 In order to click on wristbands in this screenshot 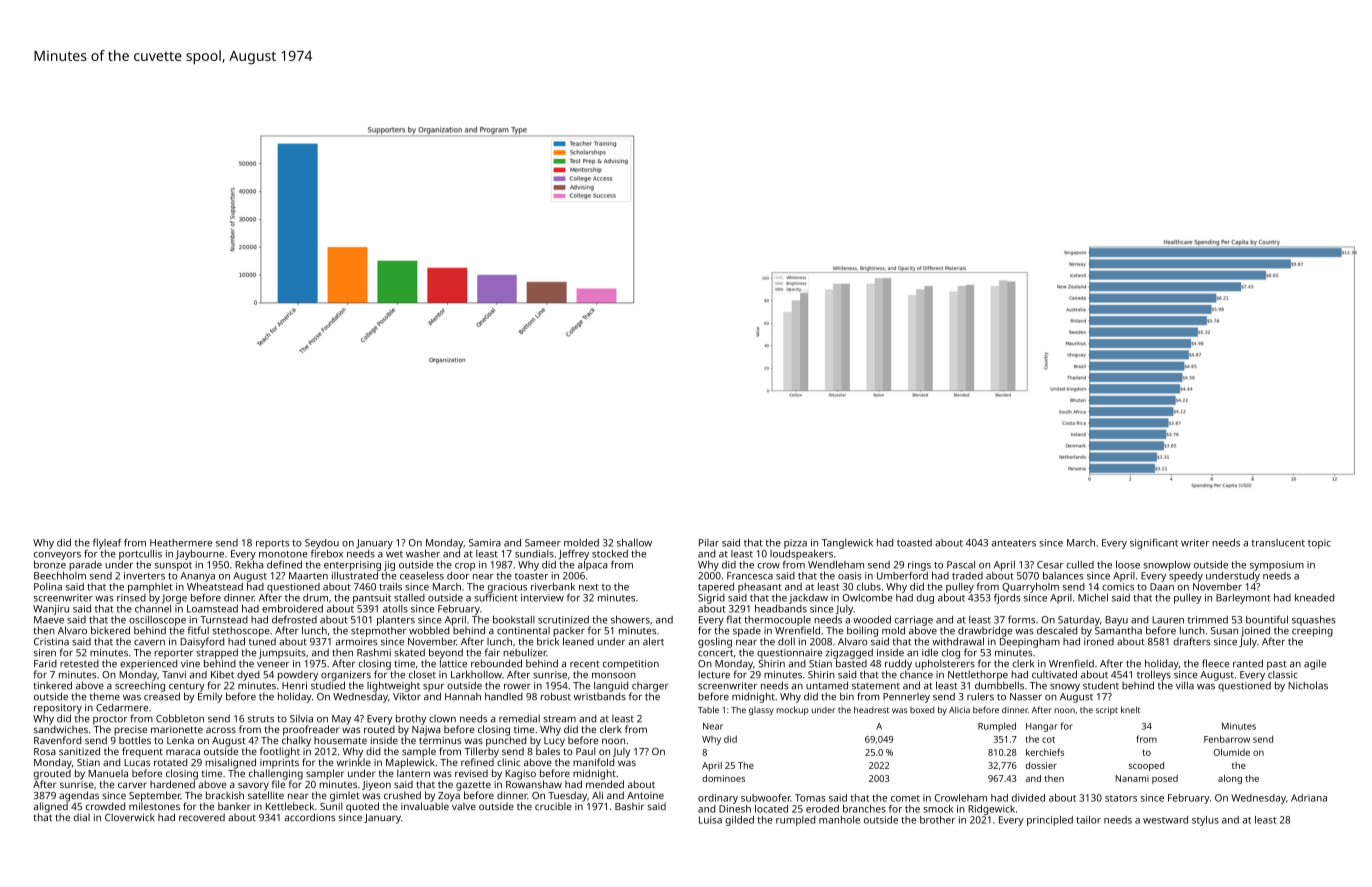, I will do `click(600, 696)`.
